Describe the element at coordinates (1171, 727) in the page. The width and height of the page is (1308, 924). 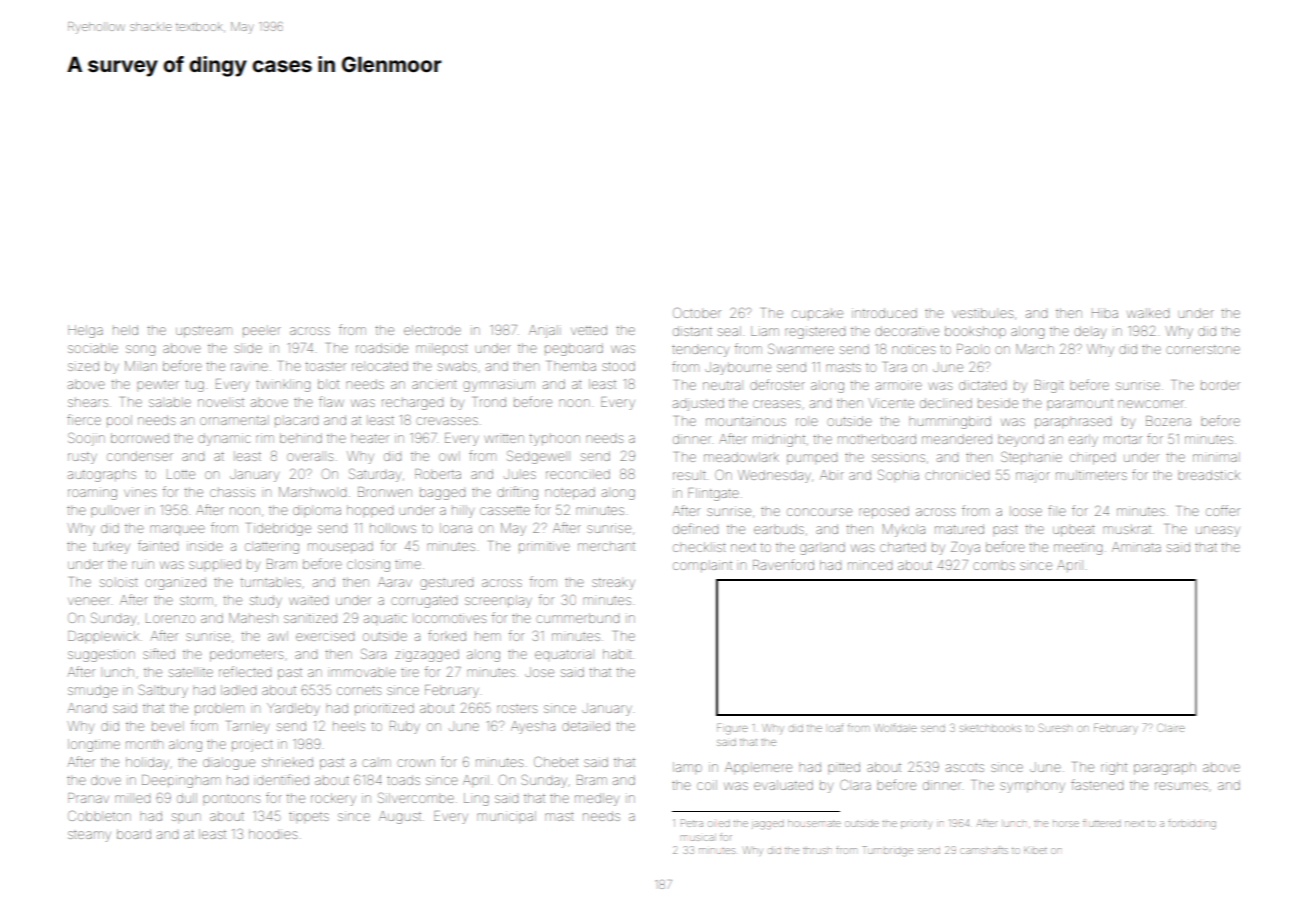
I see `Claire` at that location.
